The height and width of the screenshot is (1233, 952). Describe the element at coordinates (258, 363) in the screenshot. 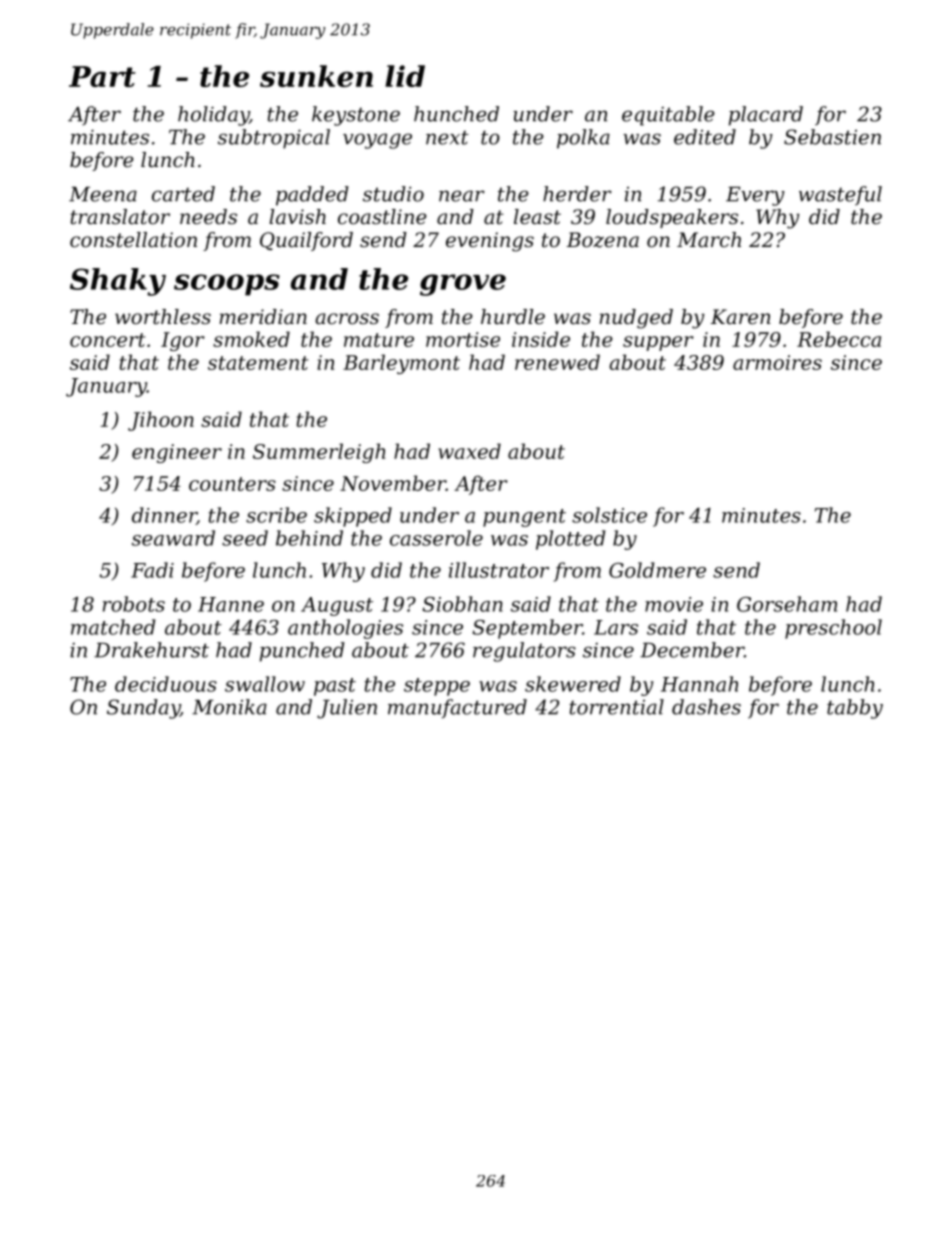

I see `statement` at that location.
